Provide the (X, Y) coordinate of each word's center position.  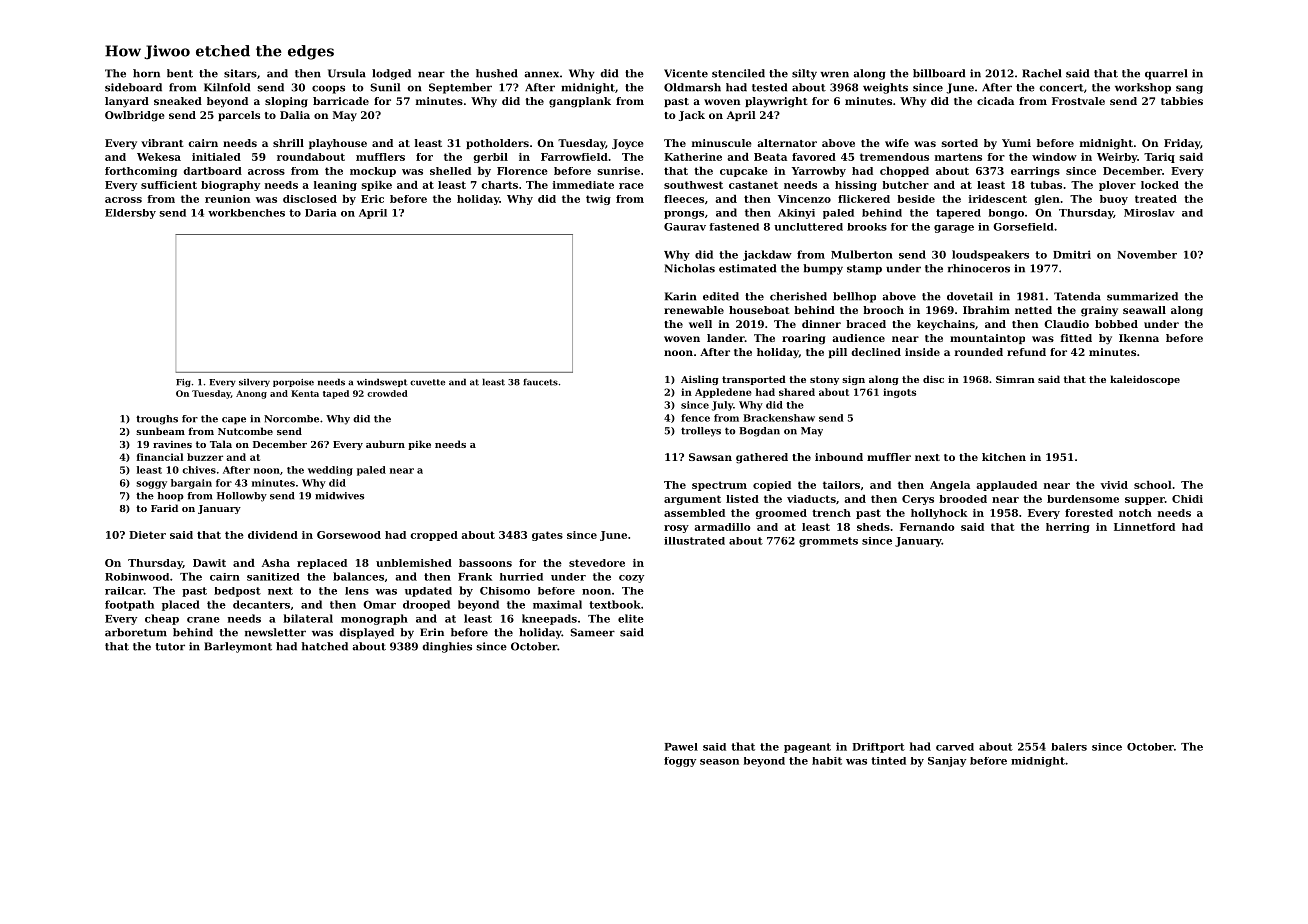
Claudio (1066, 324)
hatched (324, 646)
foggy (680, 762)
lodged (391, 74)
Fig (183, 383)
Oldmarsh (692, 87)
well (700, 324)
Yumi (1016, 143)
